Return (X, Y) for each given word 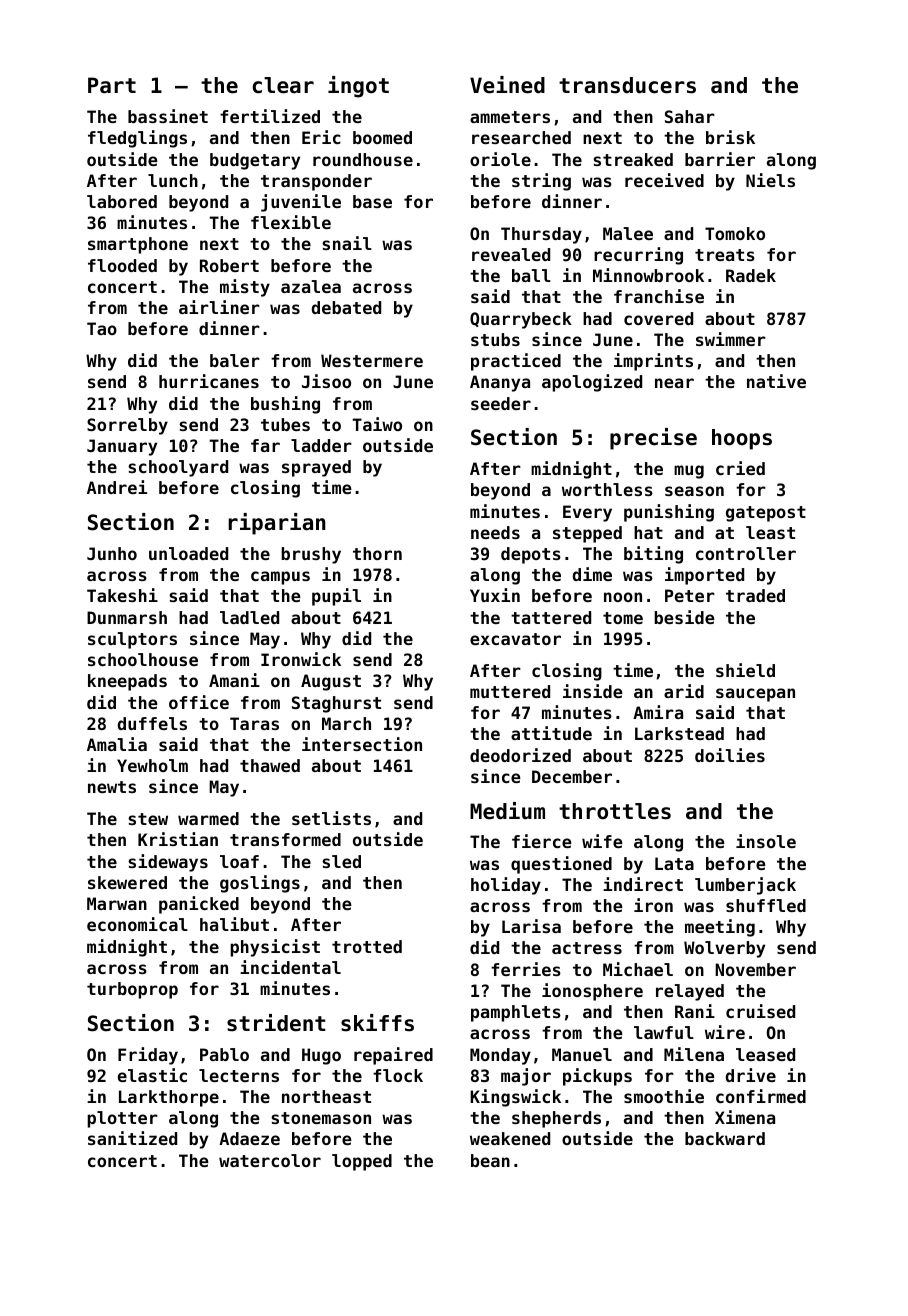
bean (490, 1160)
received (664, 180)
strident (276, 1023)
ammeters (510, 117)
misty (245, 288)
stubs (495, 339)
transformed (285, 839)
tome (623, 618)
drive (751, 1075)
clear (283, 85)
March (346, 723)
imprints (653, 362)
